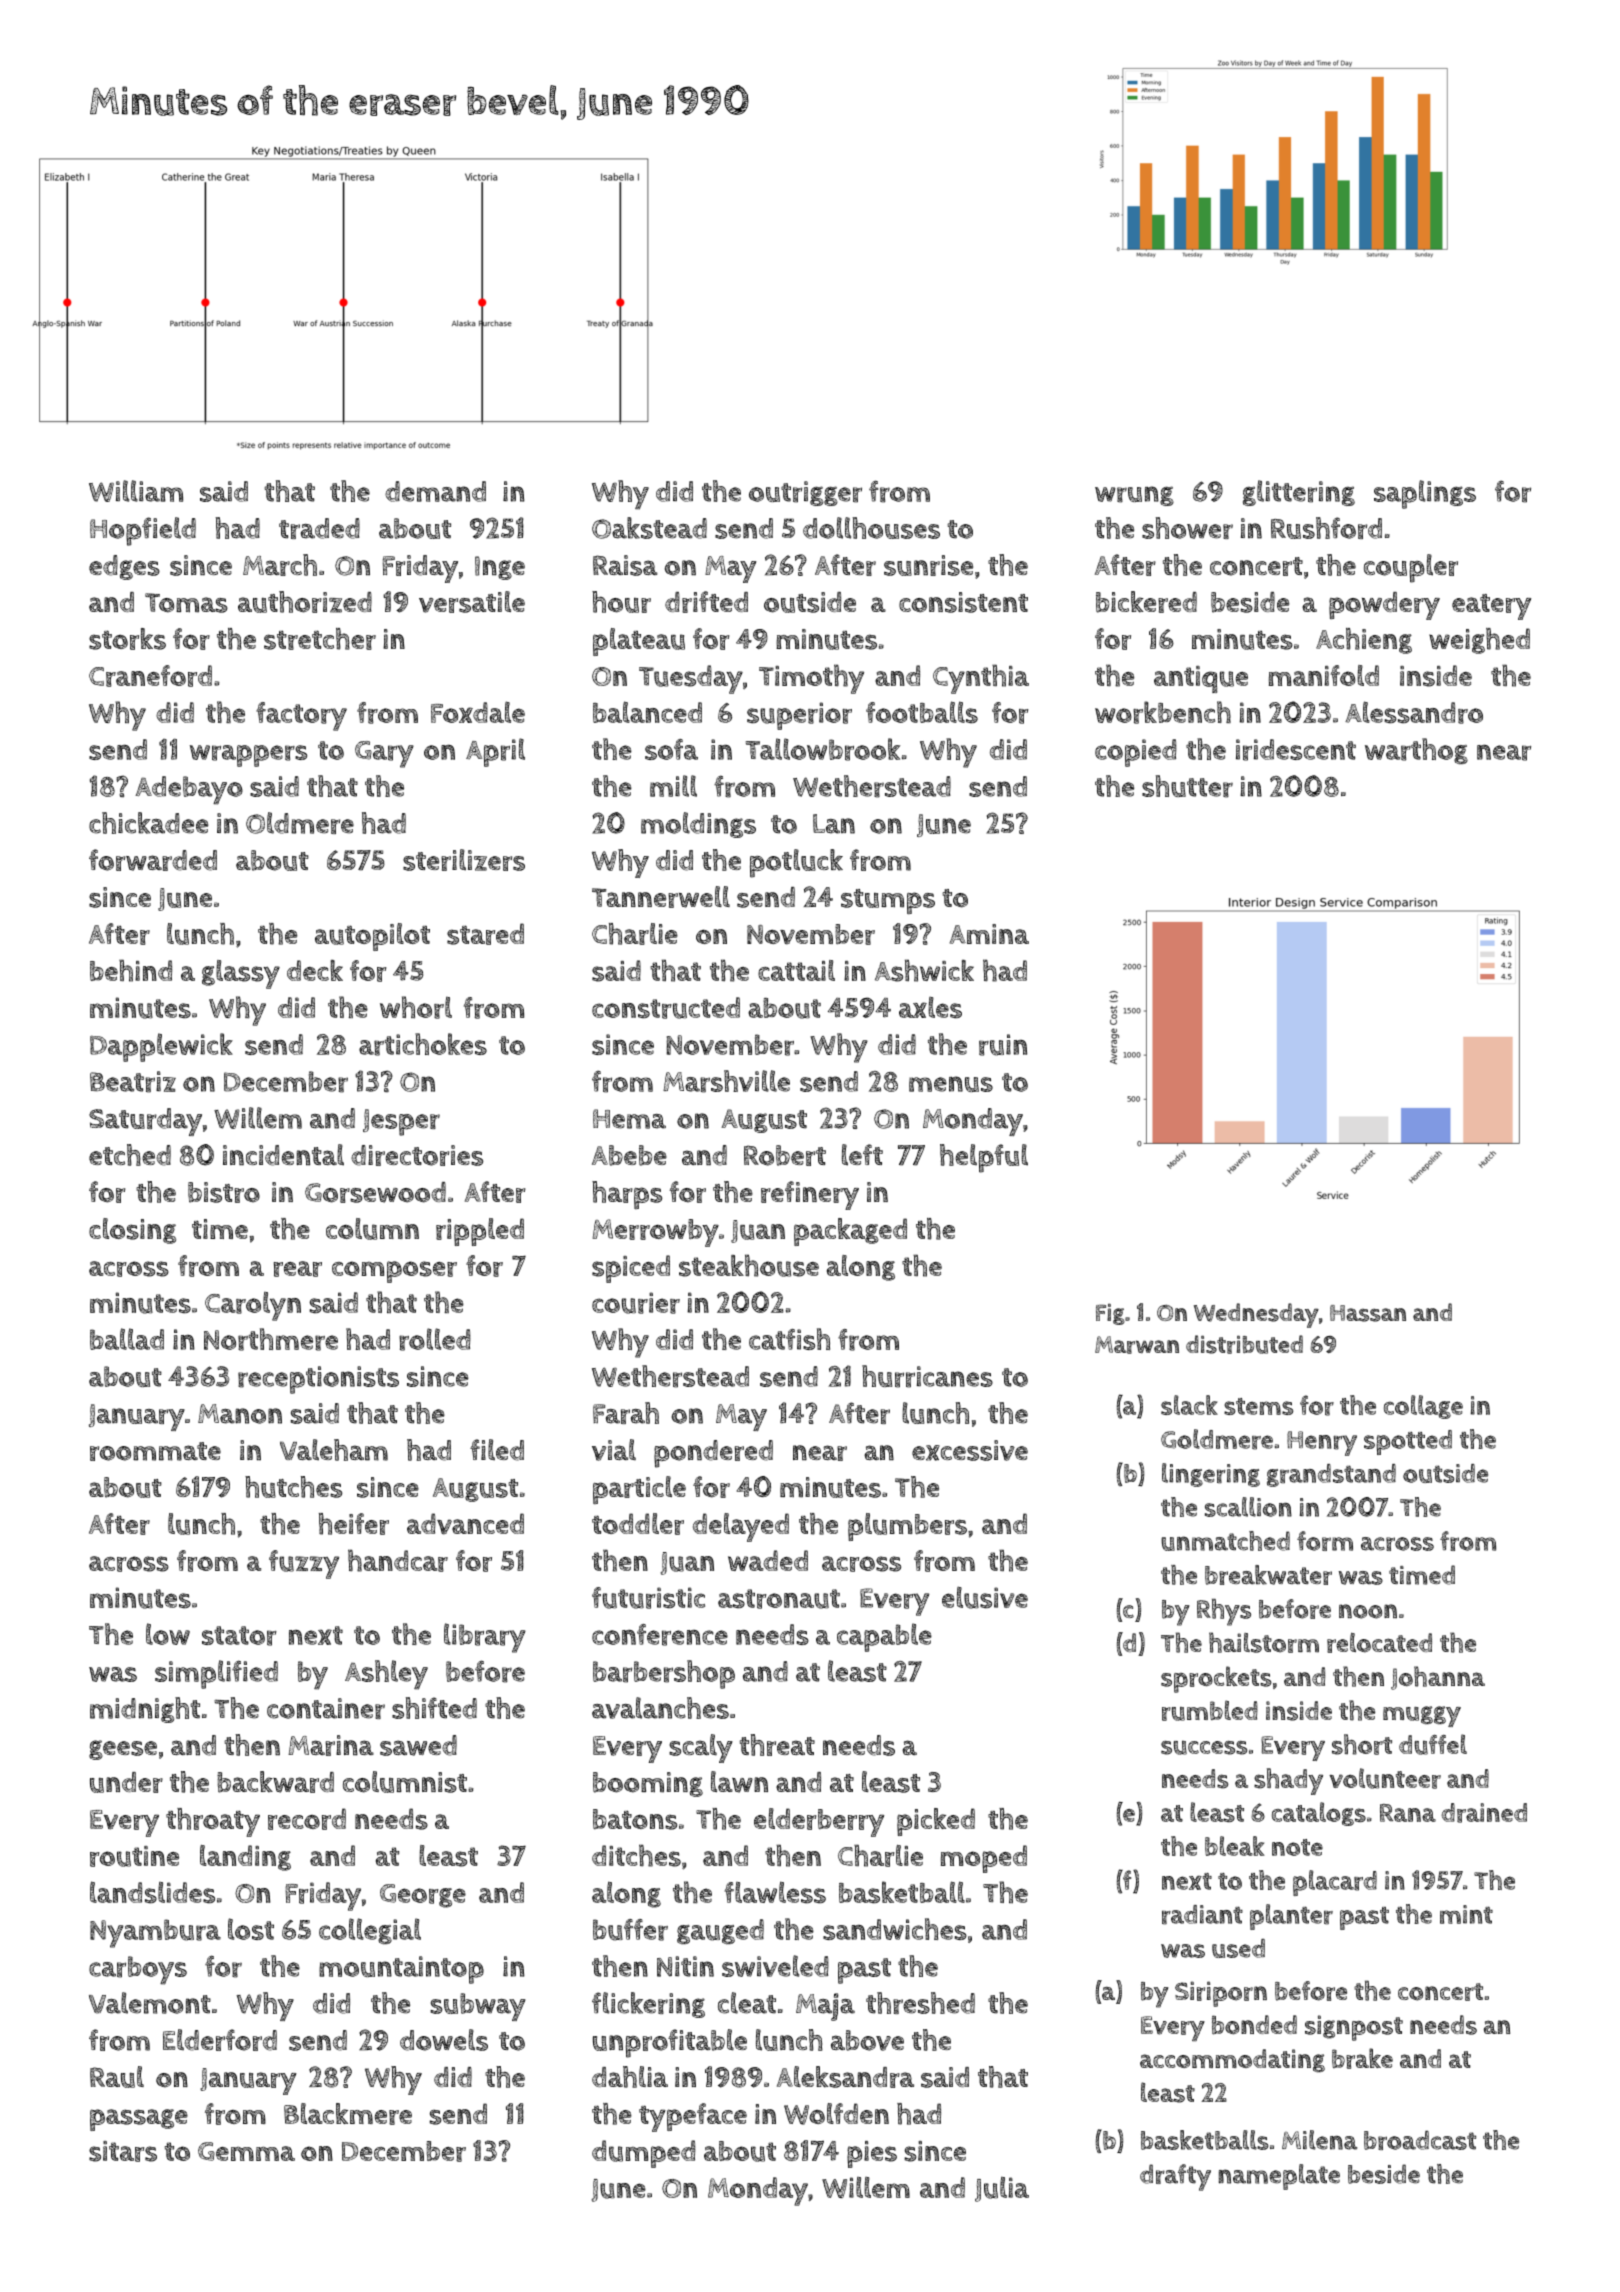 The image size is (1620, 2292). I want to click on rumbled, so click(1210, 1710).
